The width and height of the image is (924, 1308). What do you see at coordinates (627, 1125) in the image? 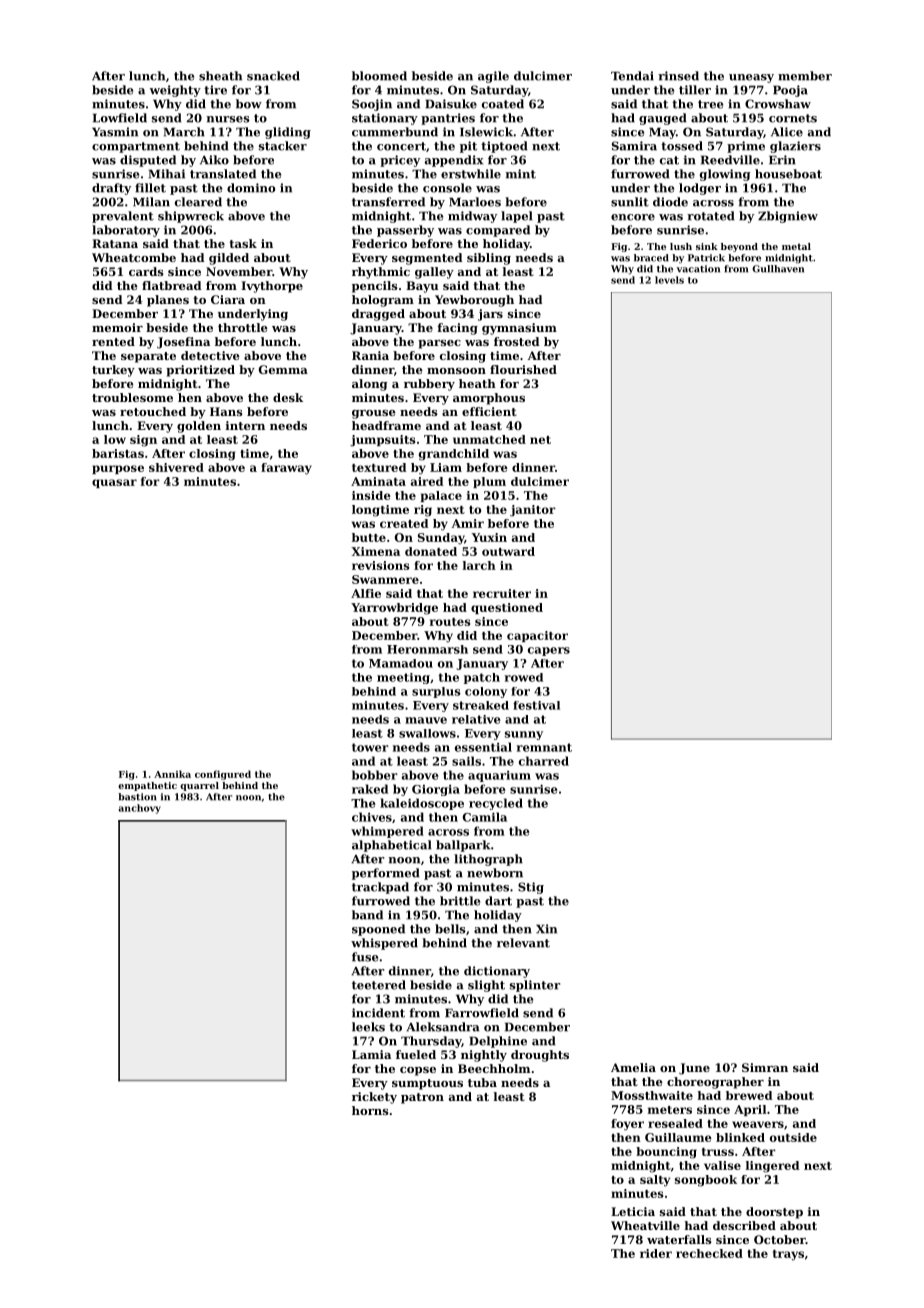
I see `foyer` at bounding box center [627, 1125].
